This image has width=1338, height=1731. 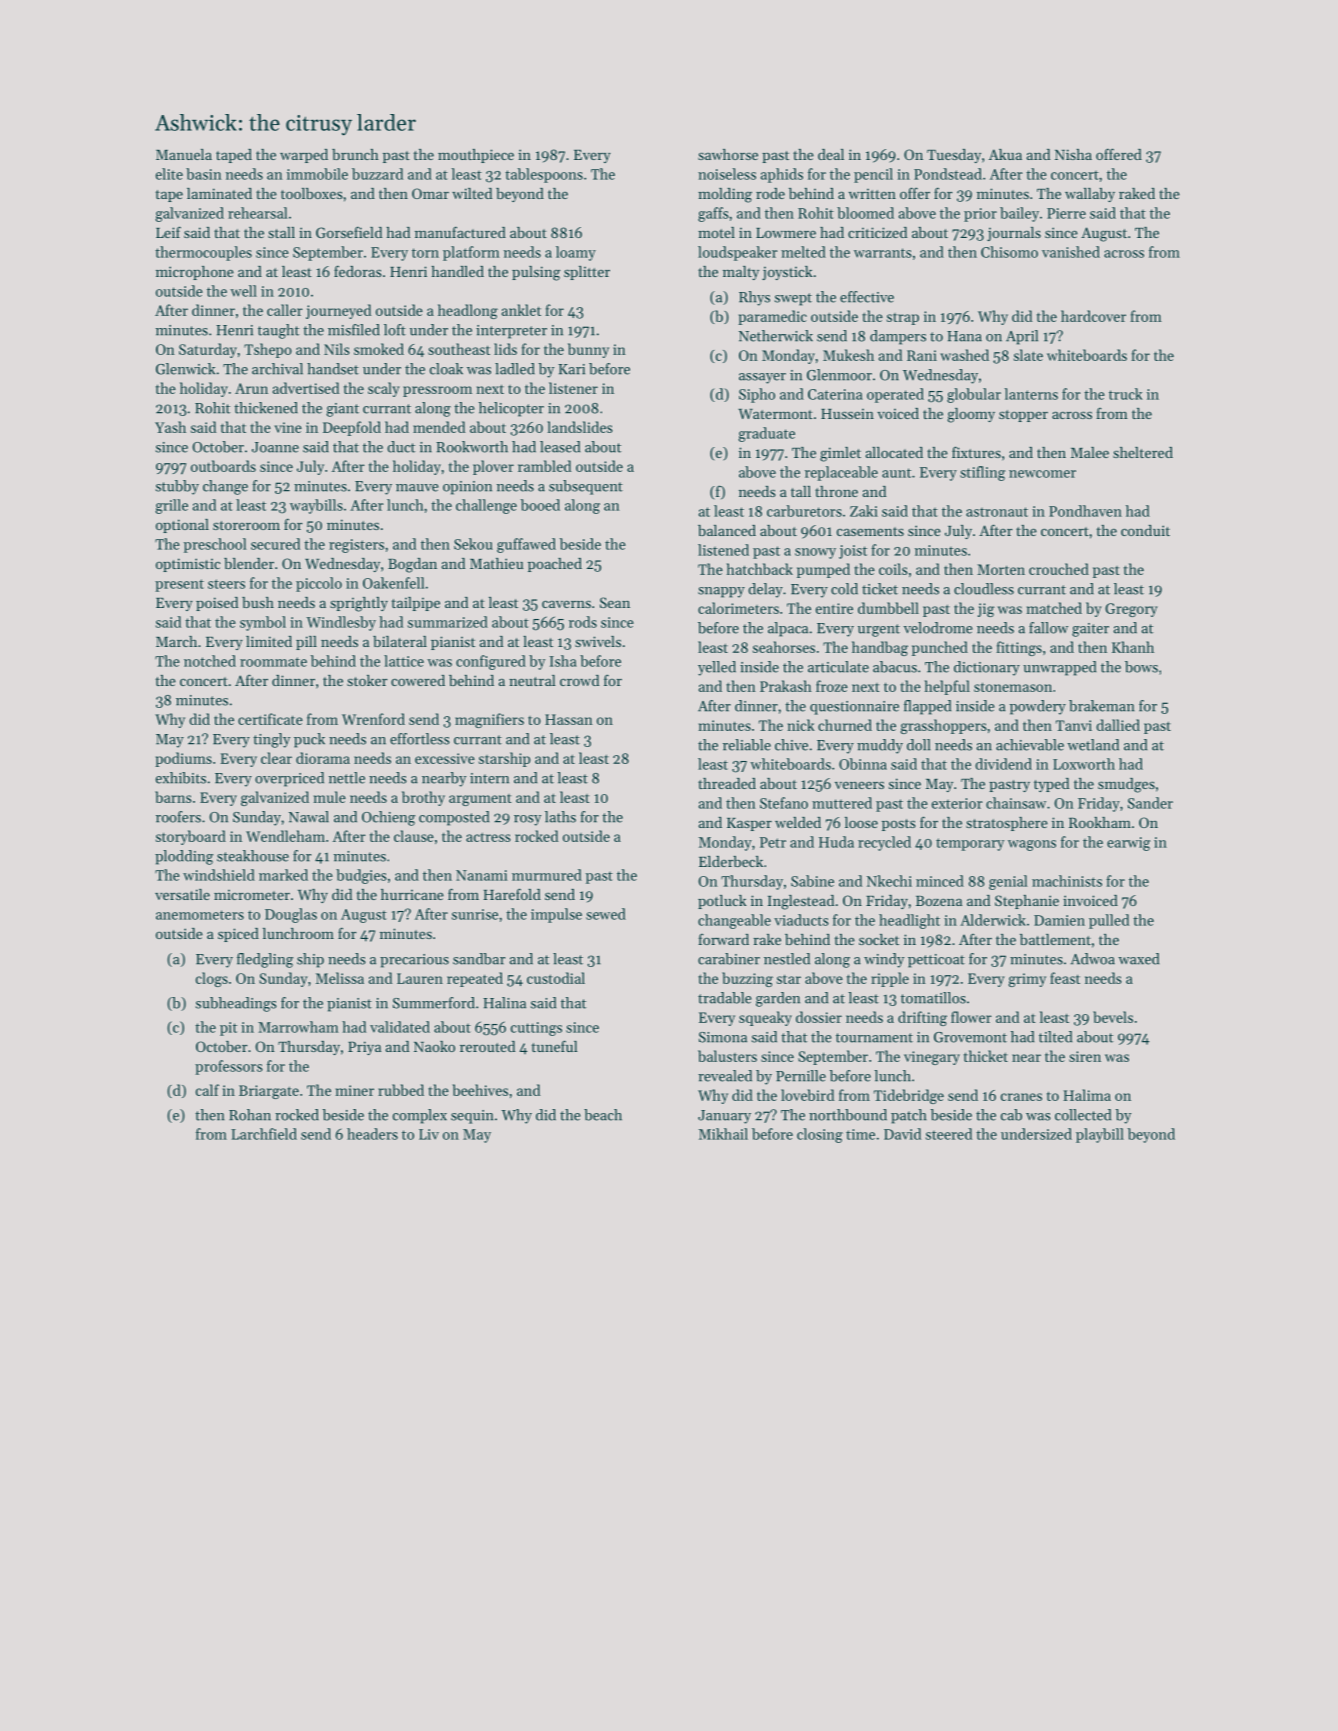 I want to click on Kari, so click(x=571, y=369).
